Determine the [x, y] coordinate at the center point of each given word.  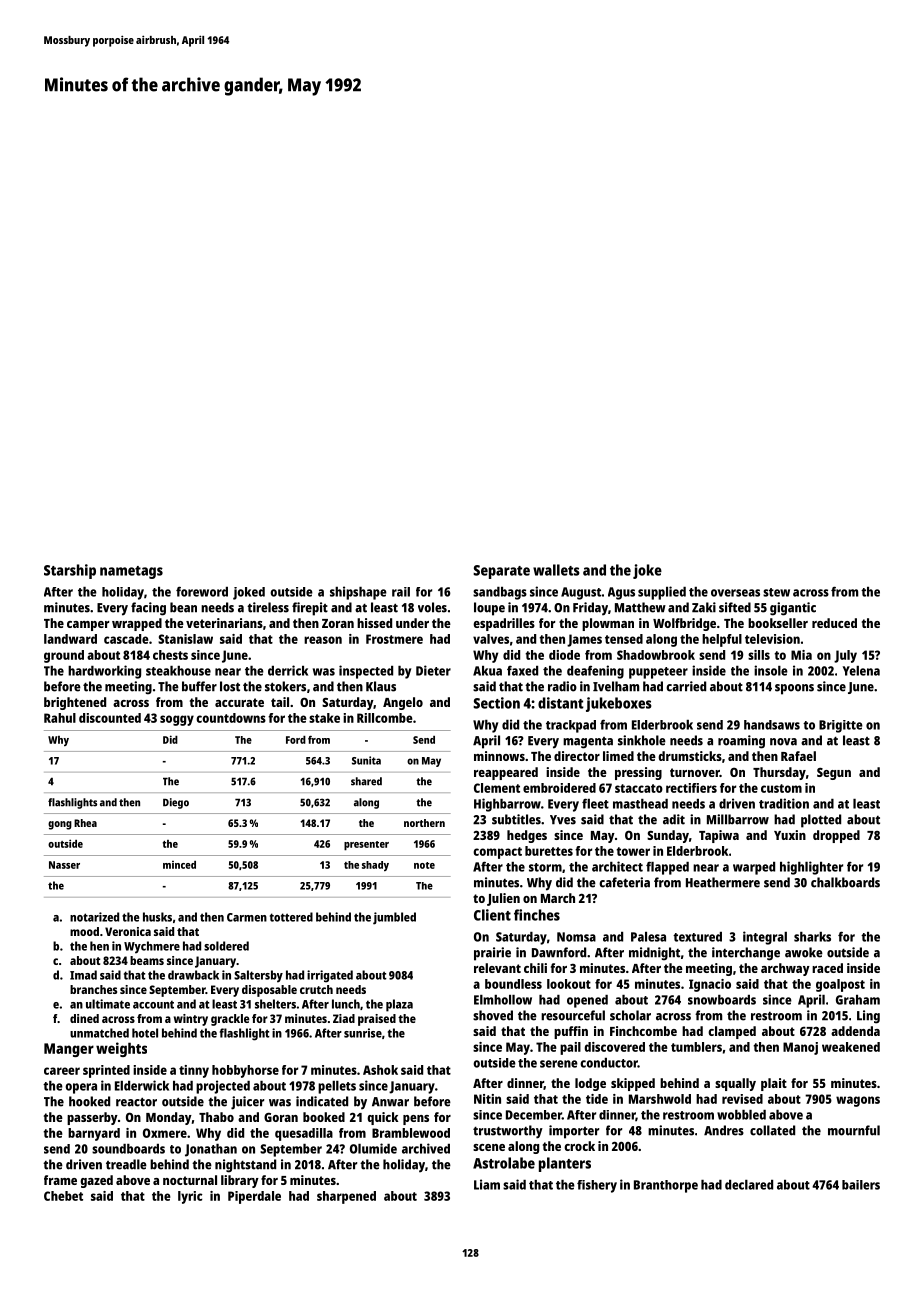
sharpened [346, 1197]
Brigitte [841, 726]
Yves [563, 820]
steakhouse [178, 671]
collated [772, 1130]
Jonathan [211, 1150]
